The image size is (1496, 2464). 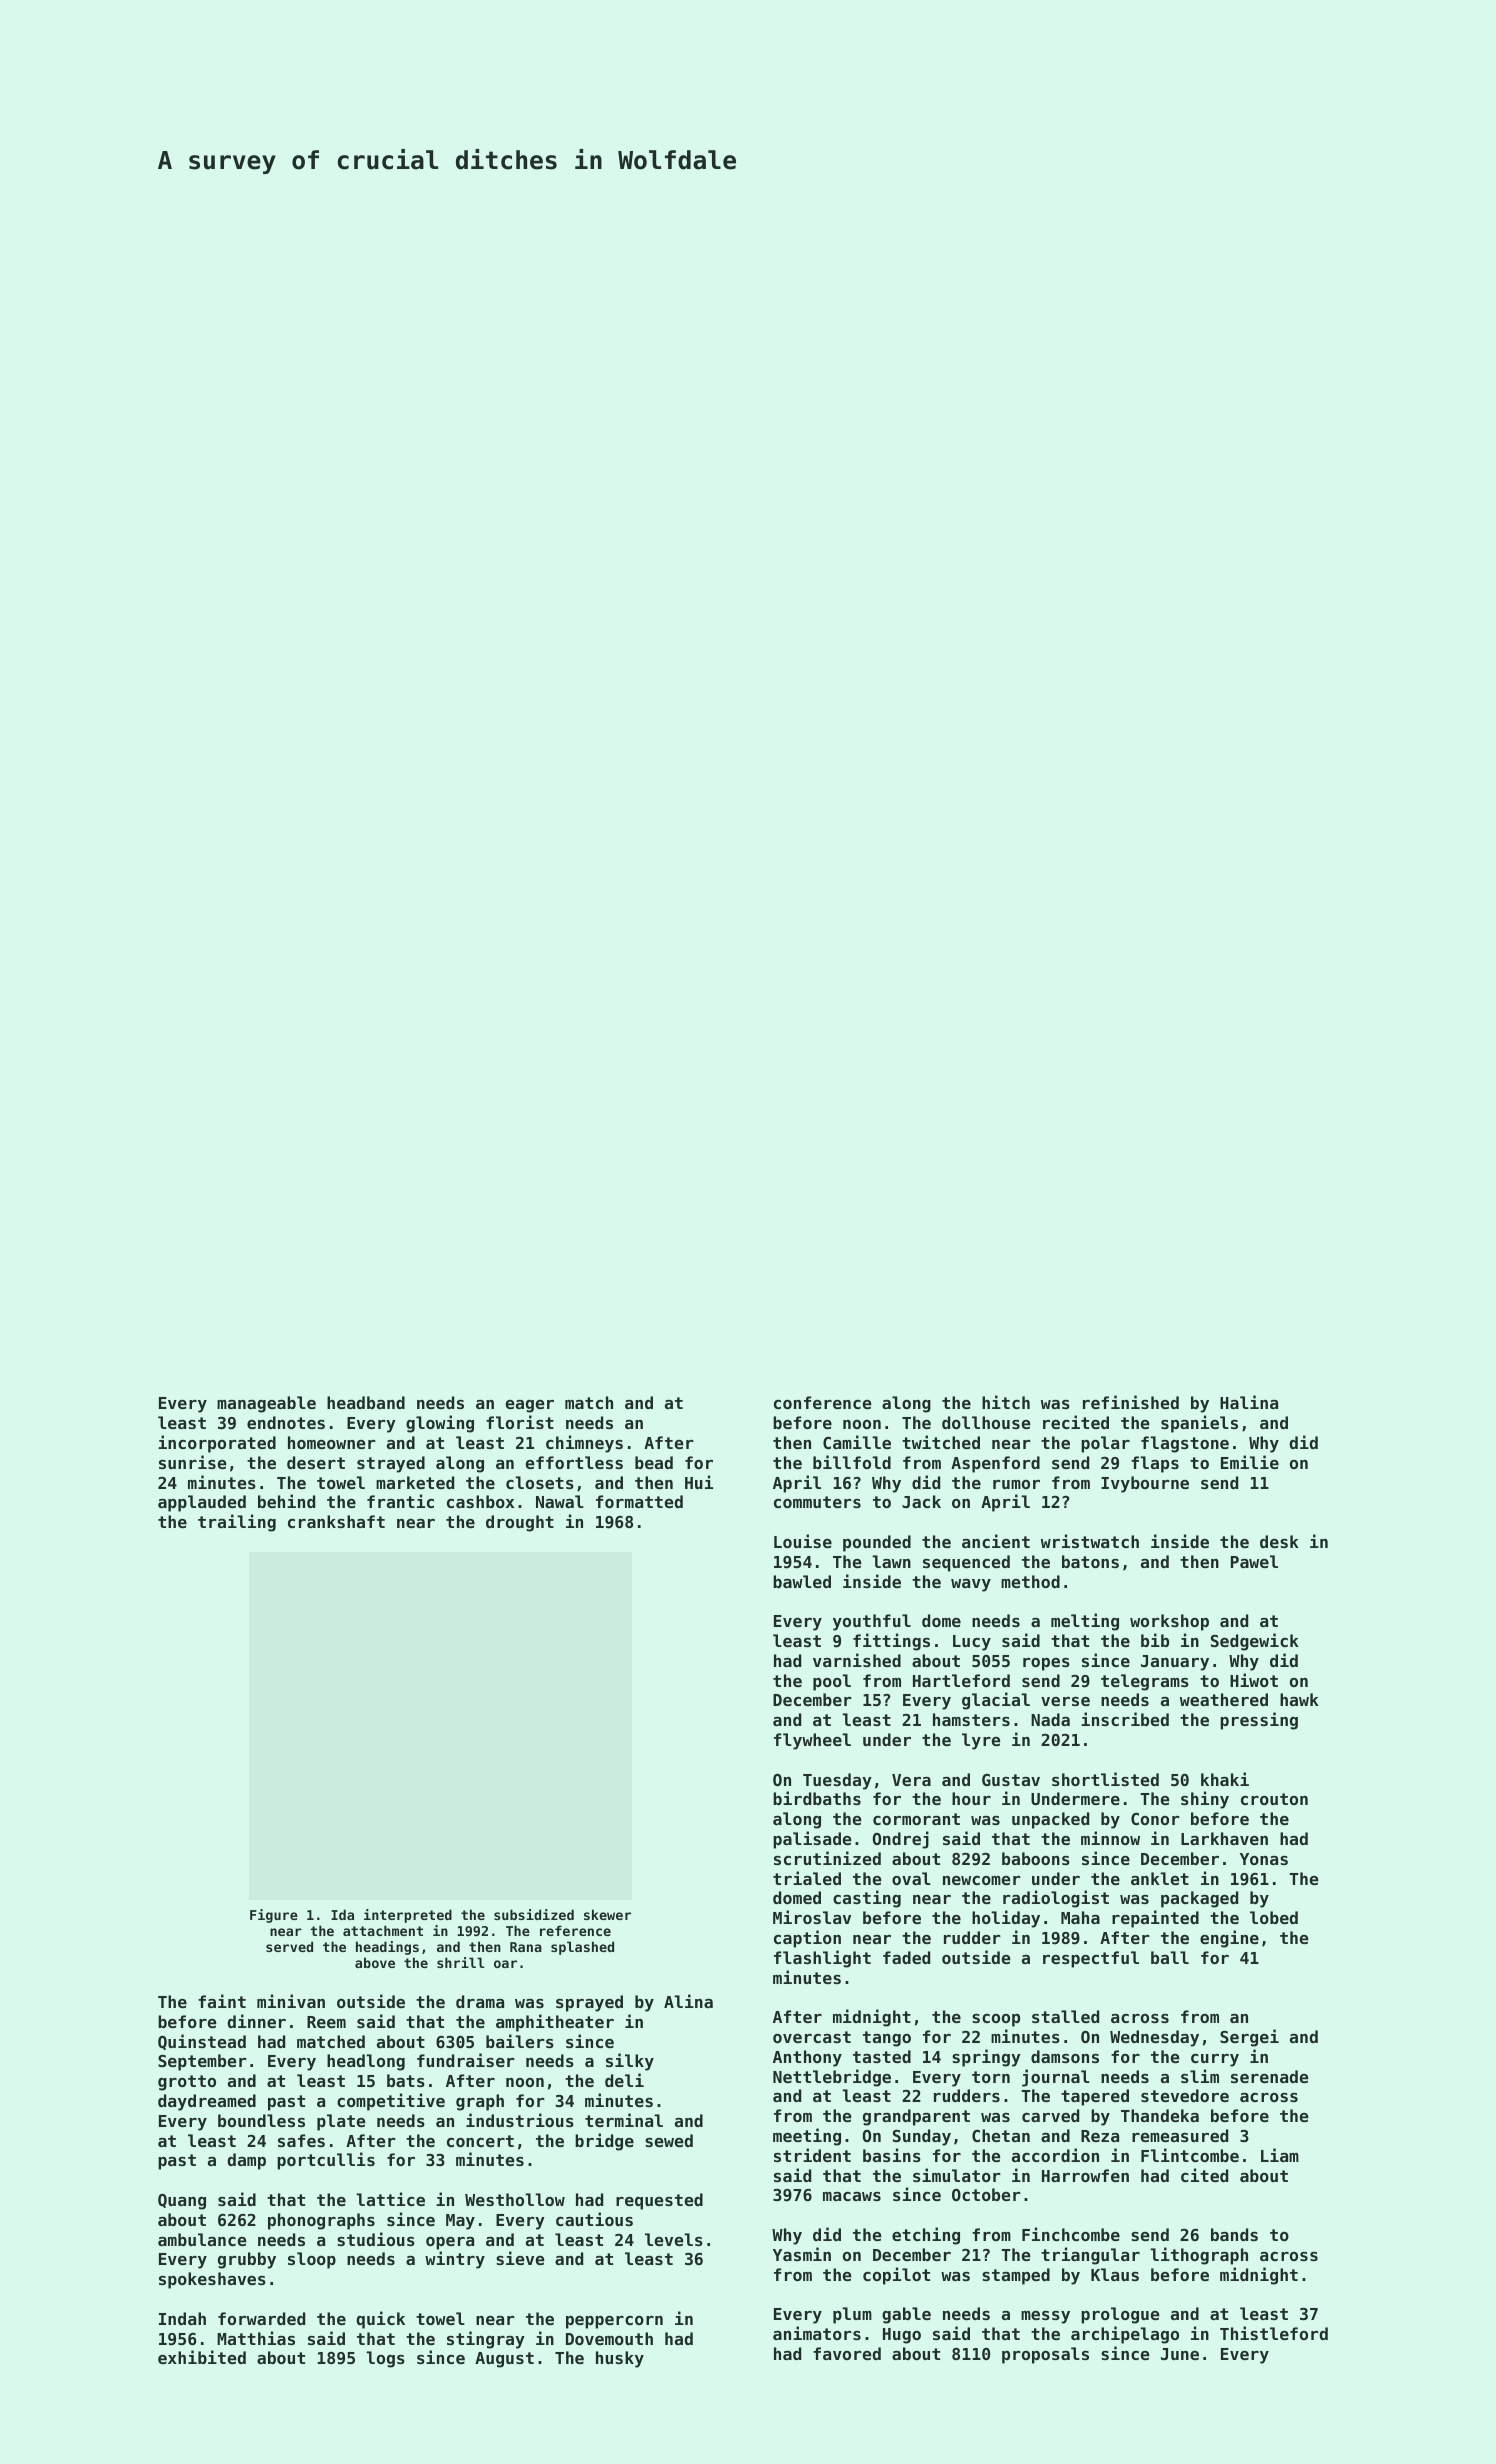 What do you see at coordinates (1131, 1402) in the screenshot?
I see `refinished` at bounding box center [1131, 1402].
